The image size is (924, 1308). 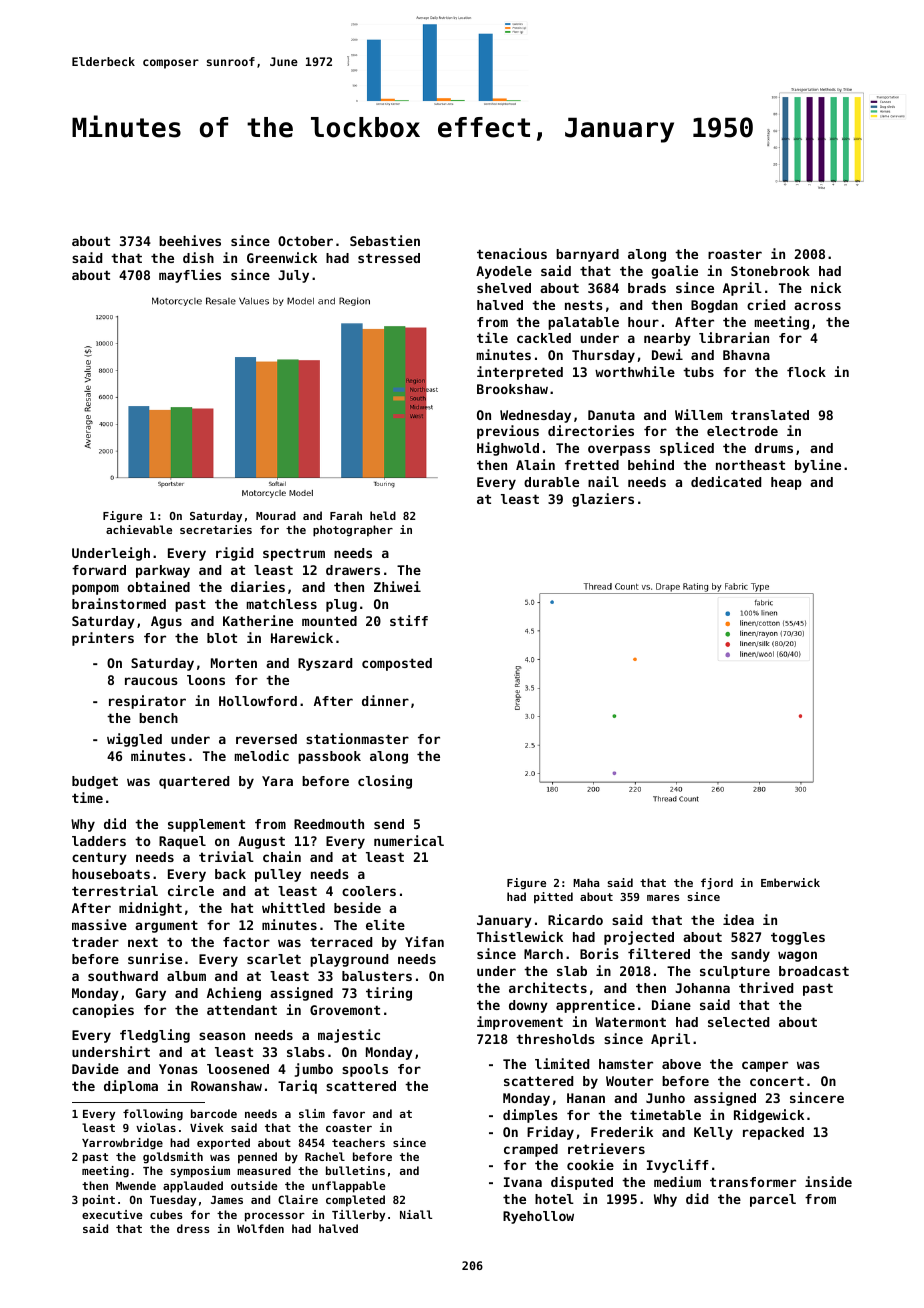 What do you see at coordinates (603, 500) in the page?
I see `glaziers` at bounding box center [603, 500].
